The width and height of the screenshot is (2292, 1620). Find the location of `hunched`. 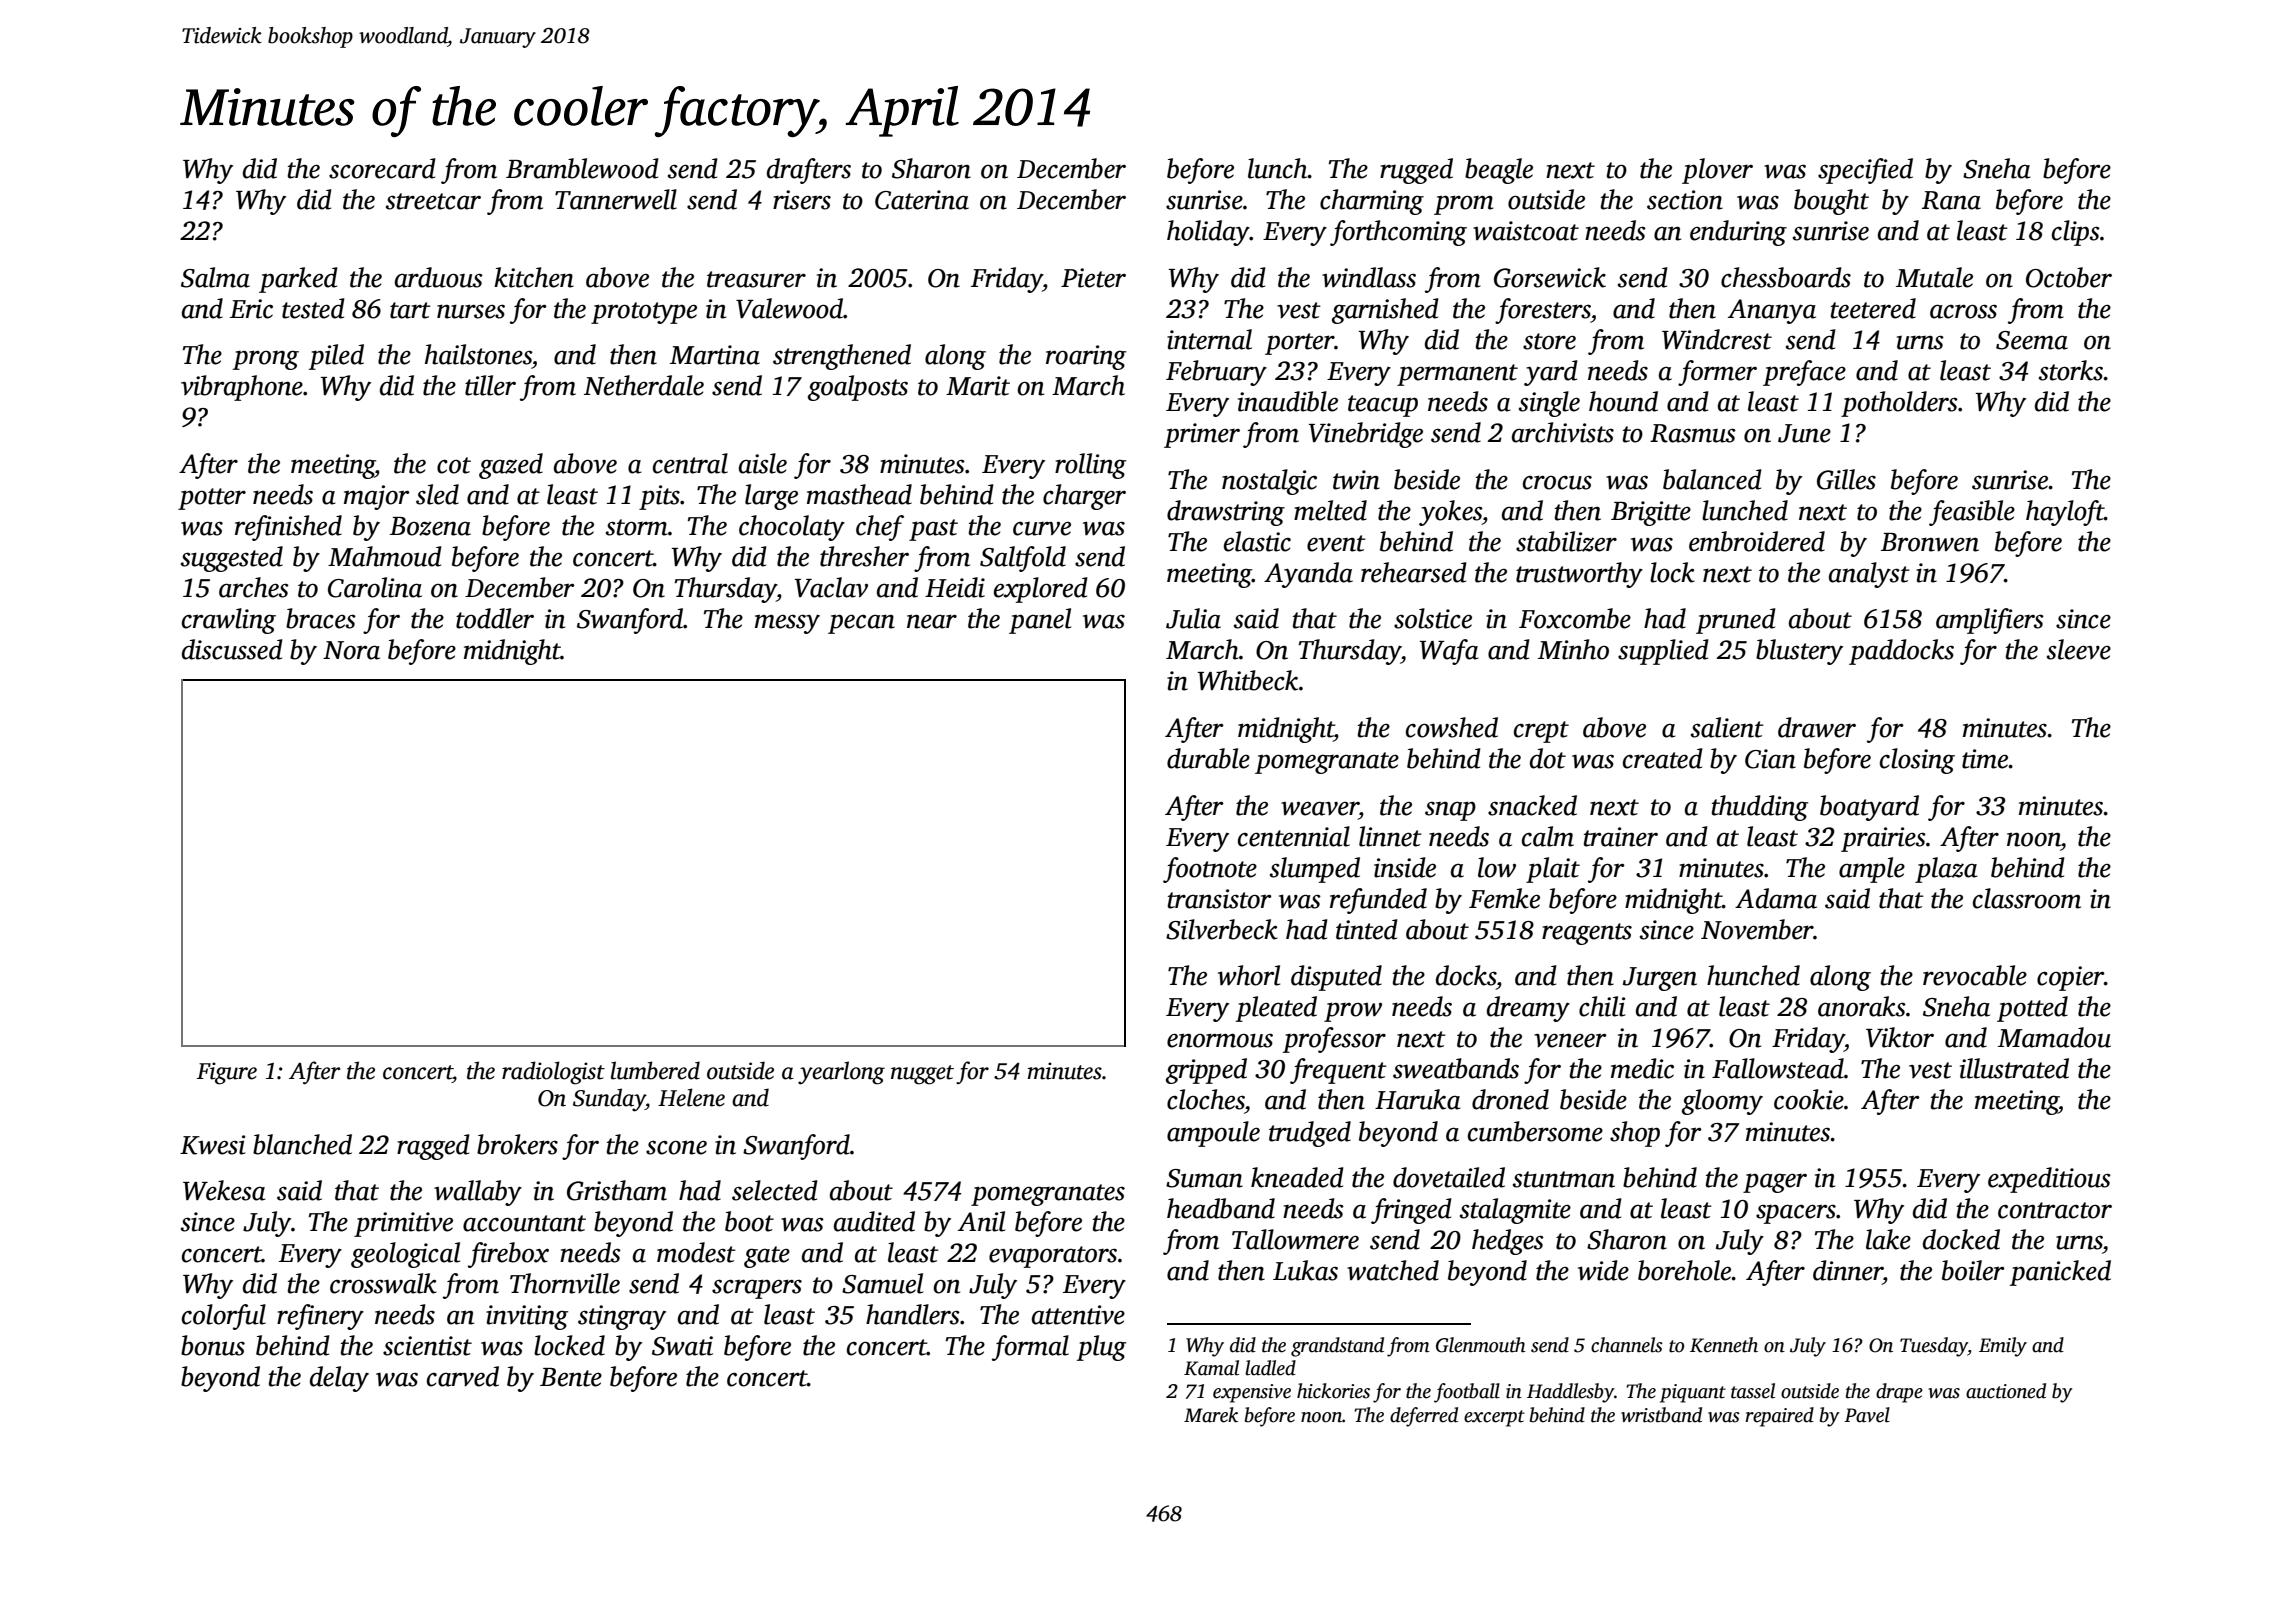

hunched is located at coordinates (1753, 975).
